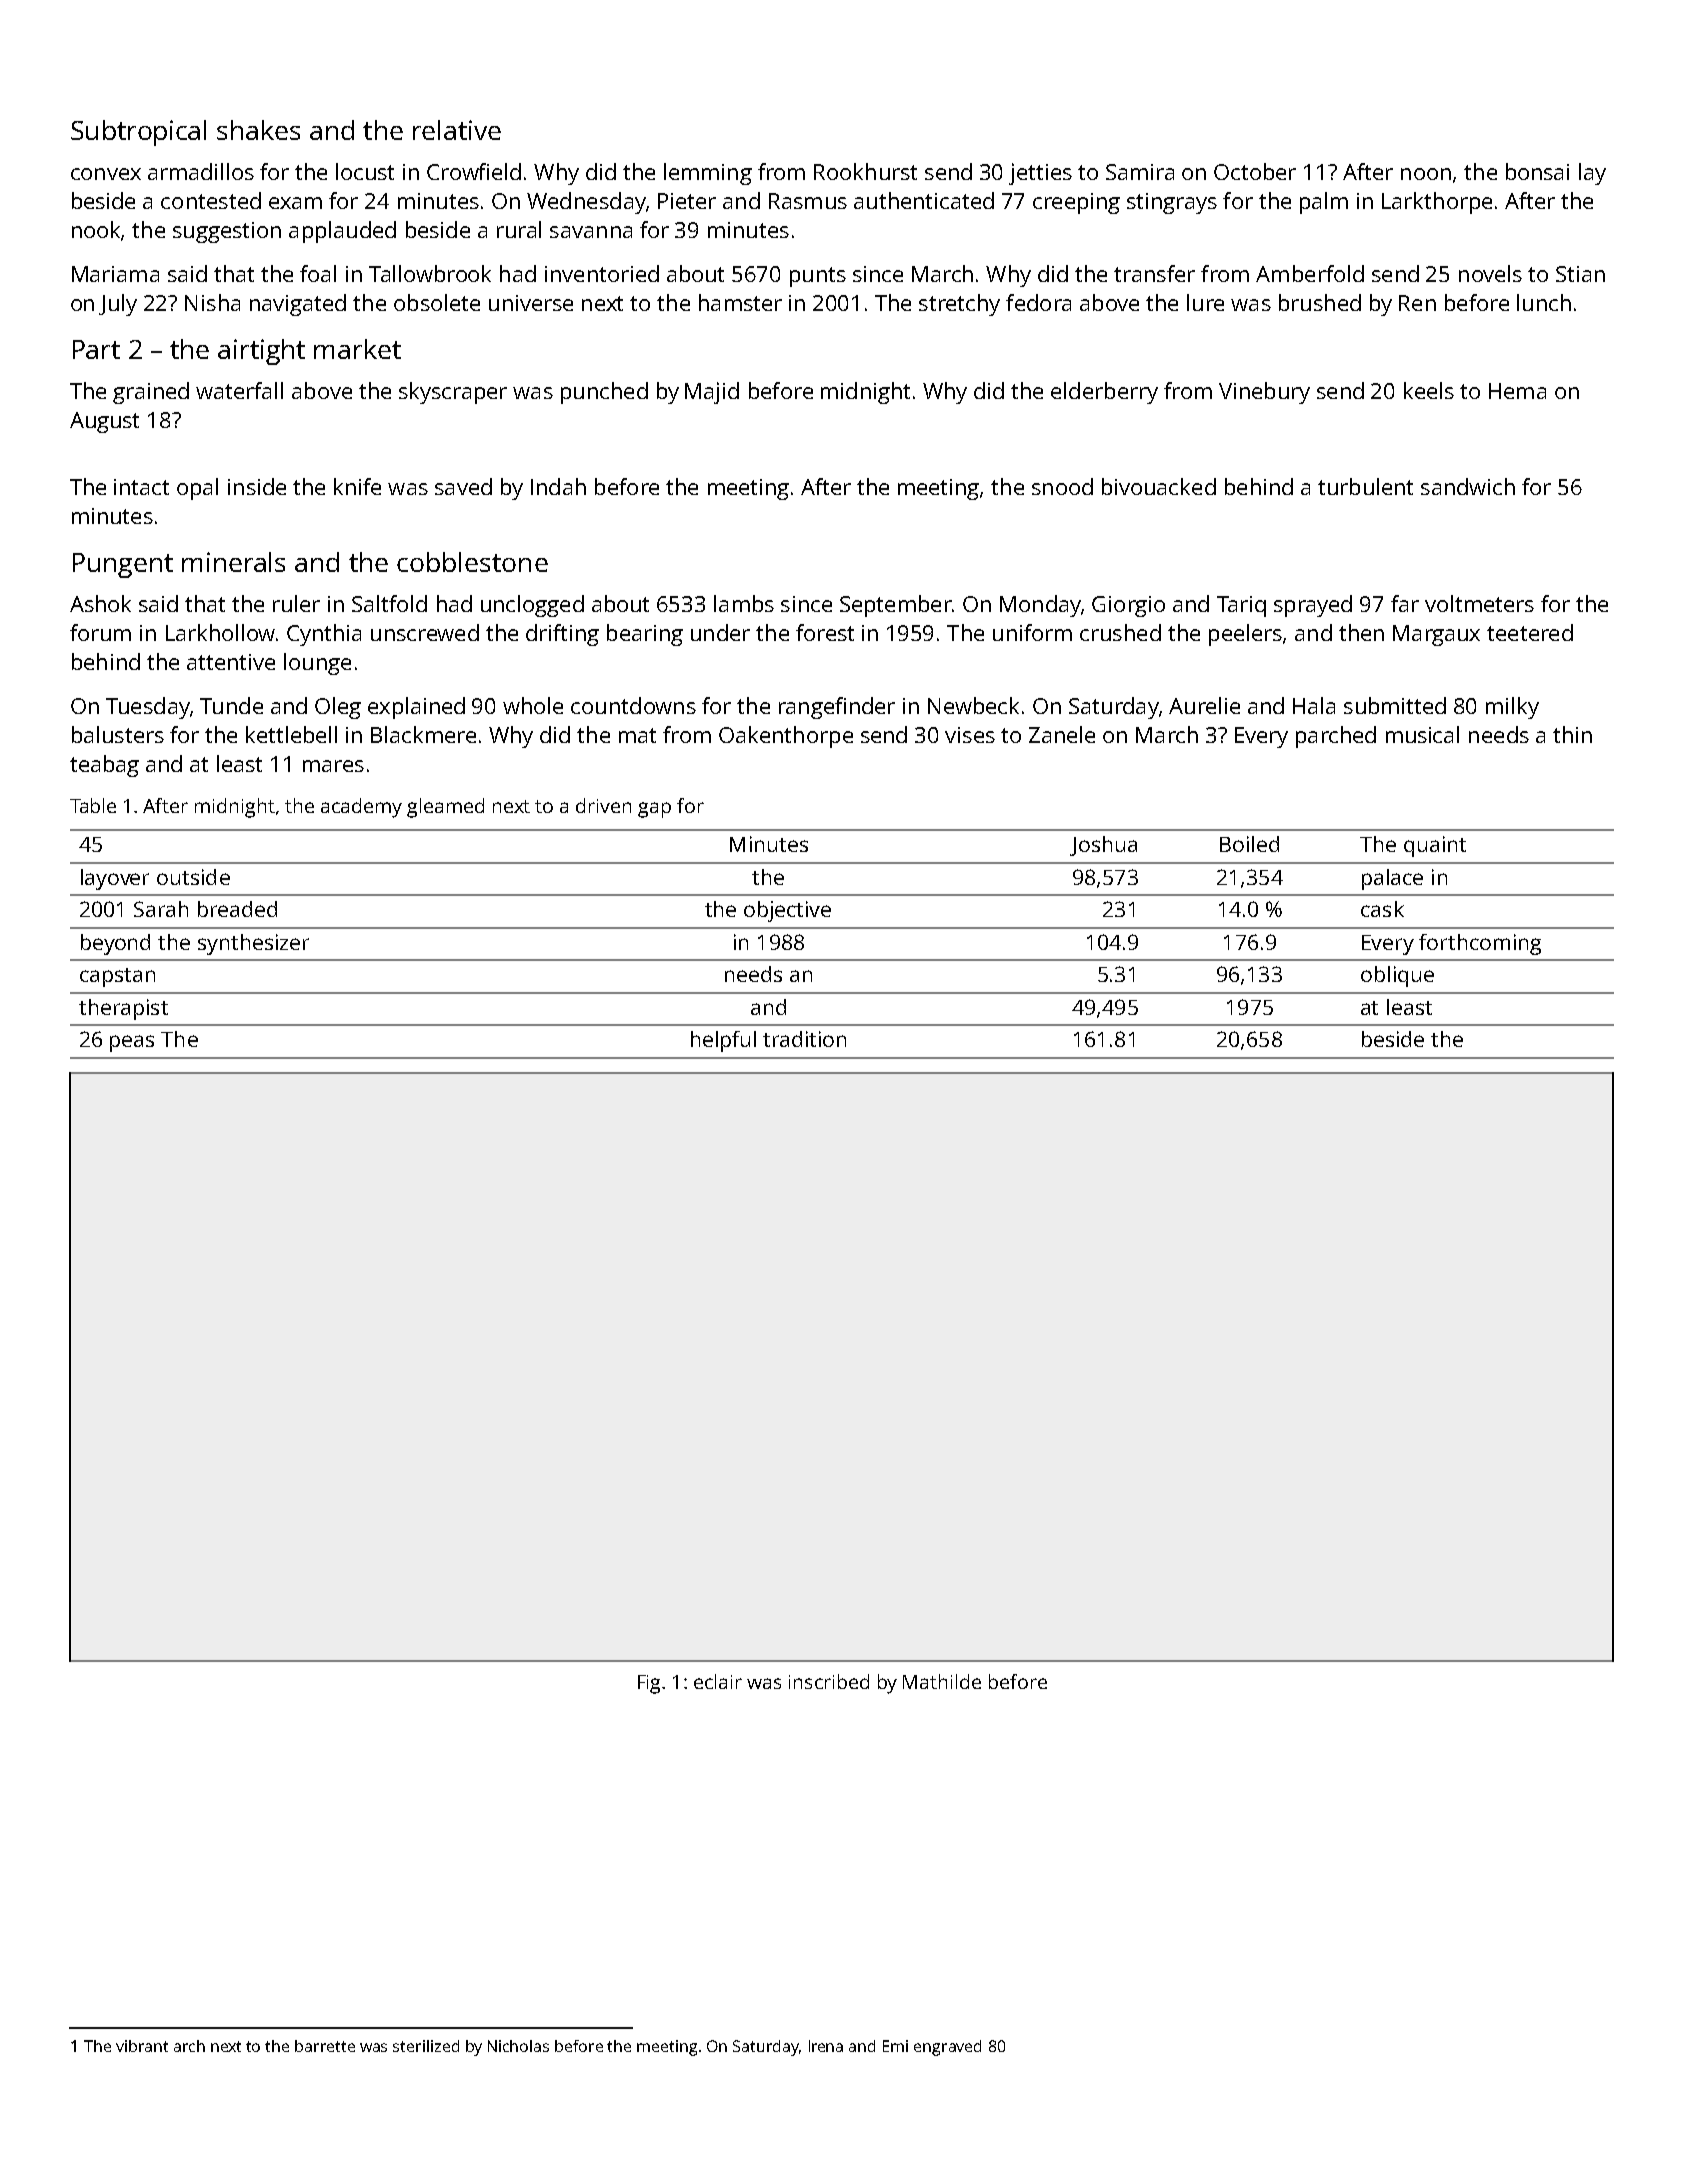 The width and height of the page is (1683, 2178). I want to click on Fig, so click(649, 1684).
